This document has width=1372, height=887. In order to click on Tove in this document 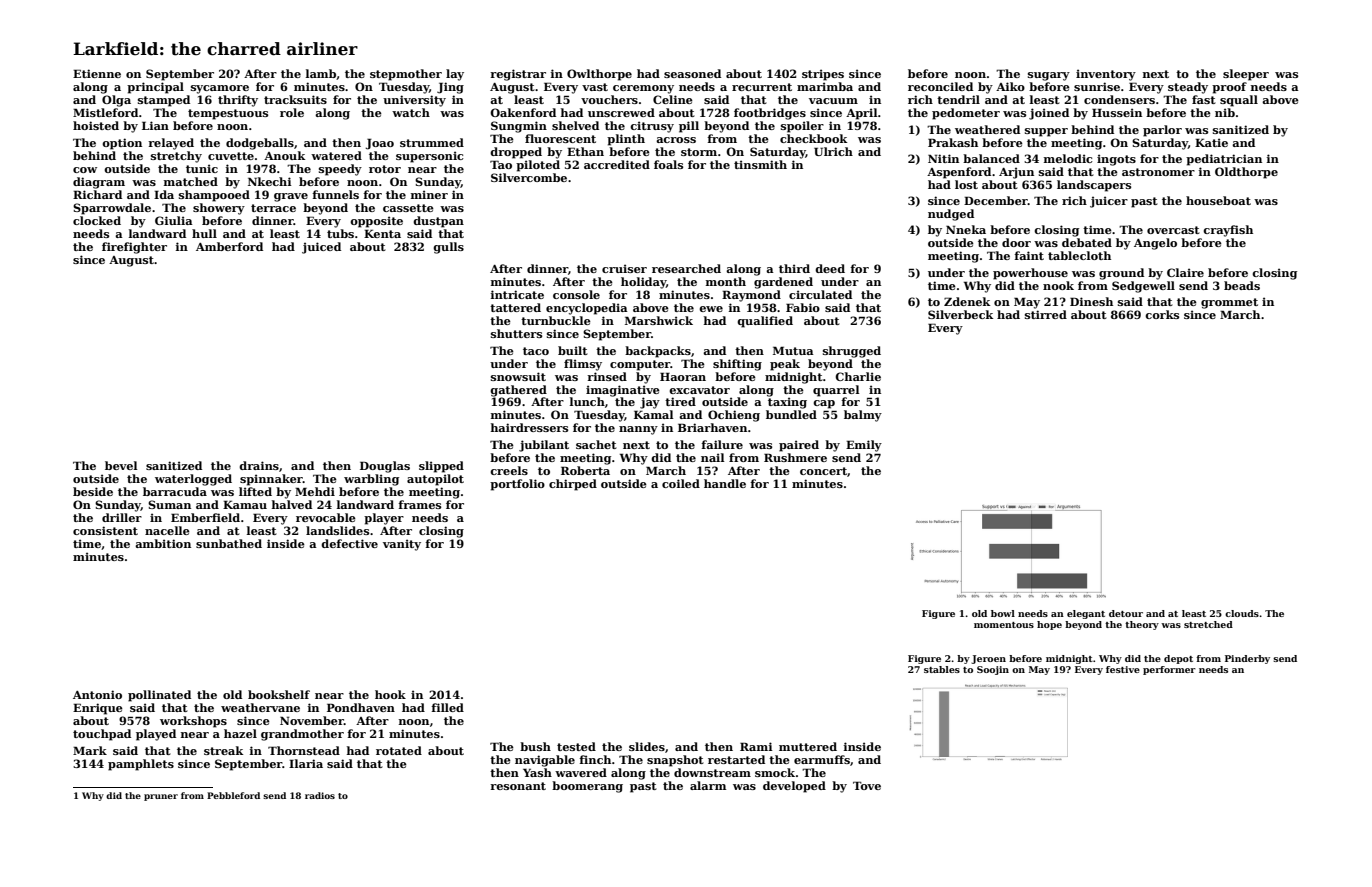, I will do `click(867, 785)`.
